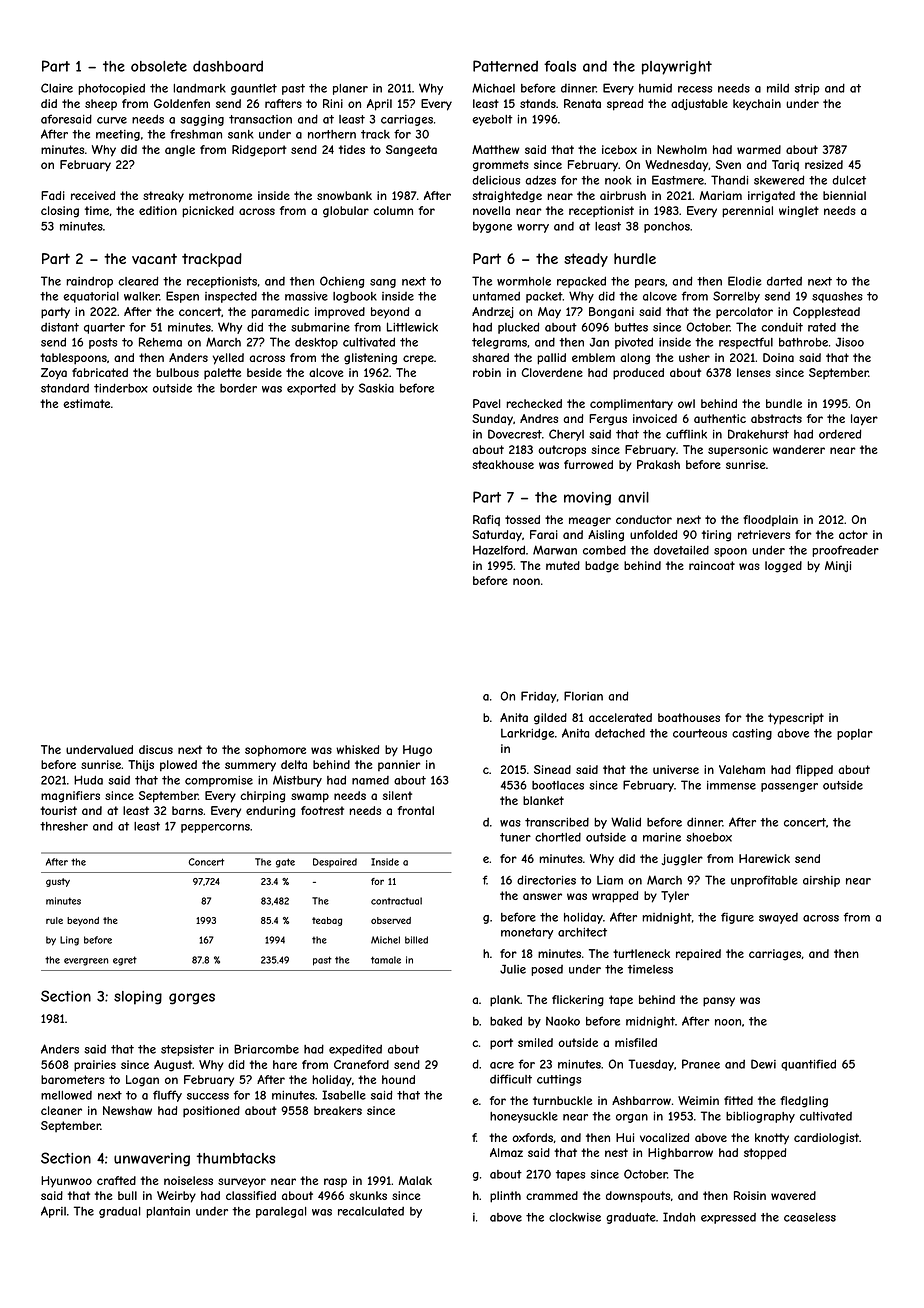 The image size is (924, 1308). What do you see at coordinates (810, 1217) in the page?
I see `ceaseless` at bounding box center [810, 1217].
